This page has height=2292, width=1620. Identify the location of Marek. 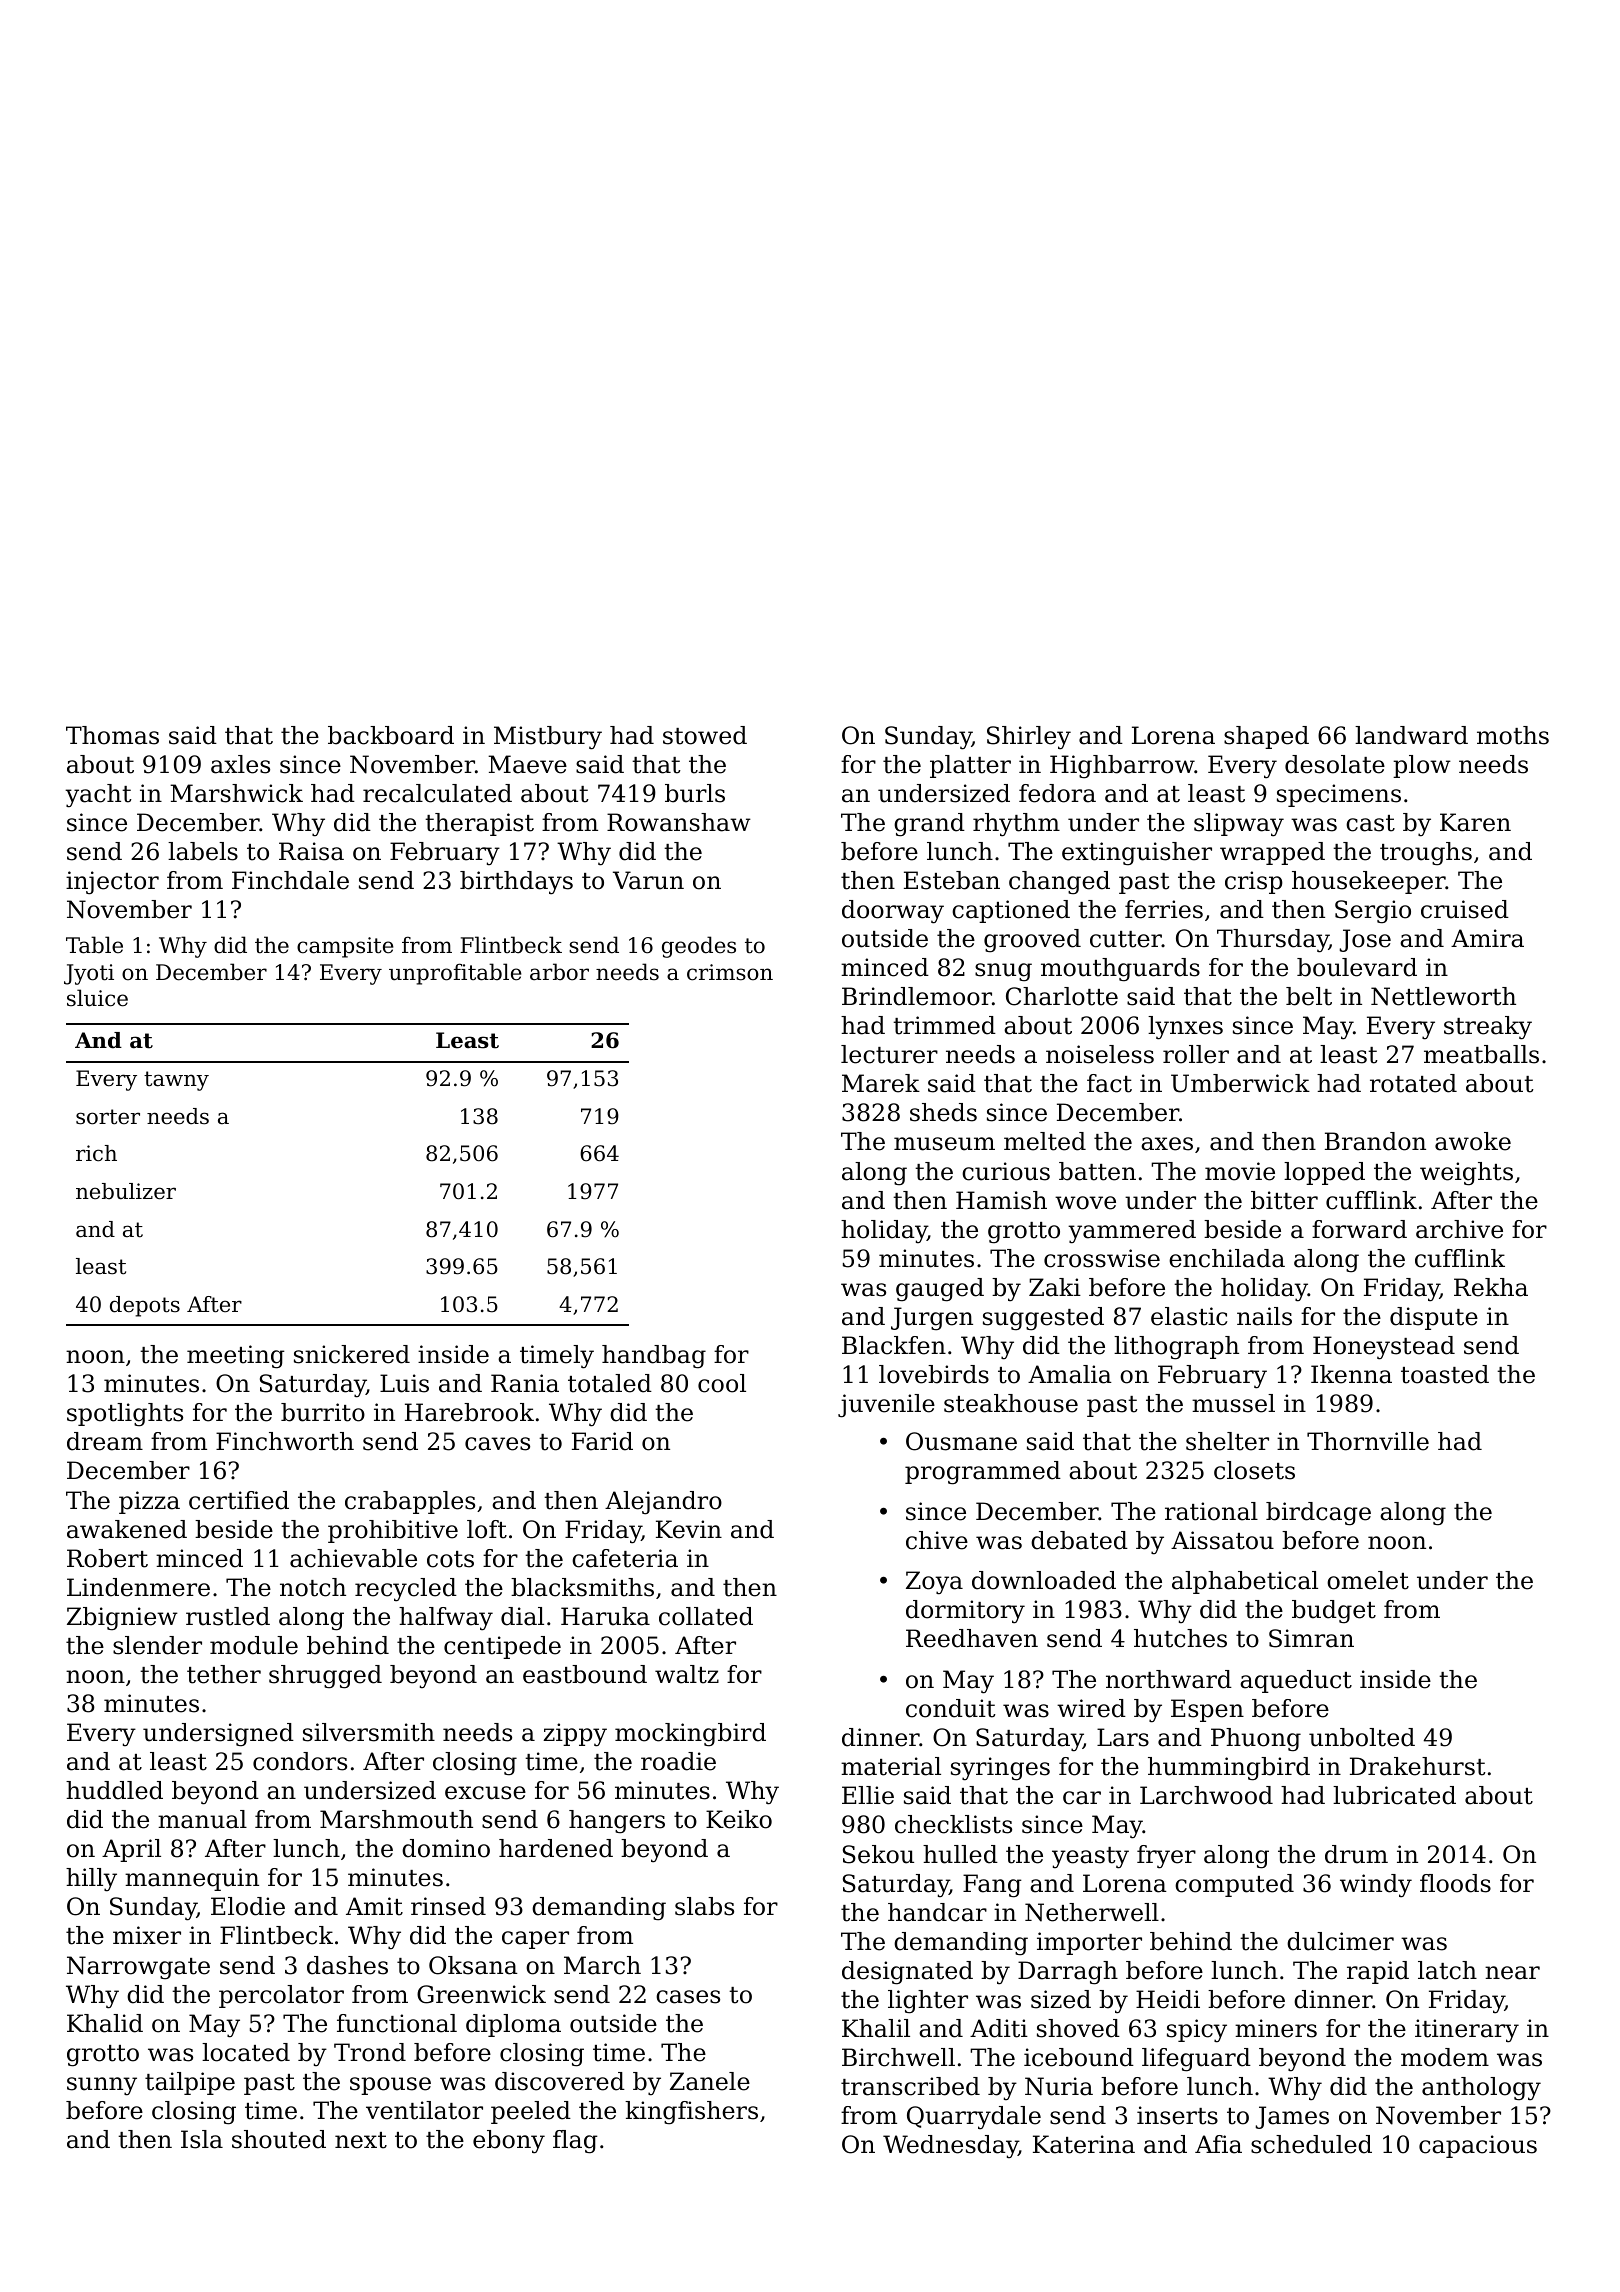
(881, 1083).
